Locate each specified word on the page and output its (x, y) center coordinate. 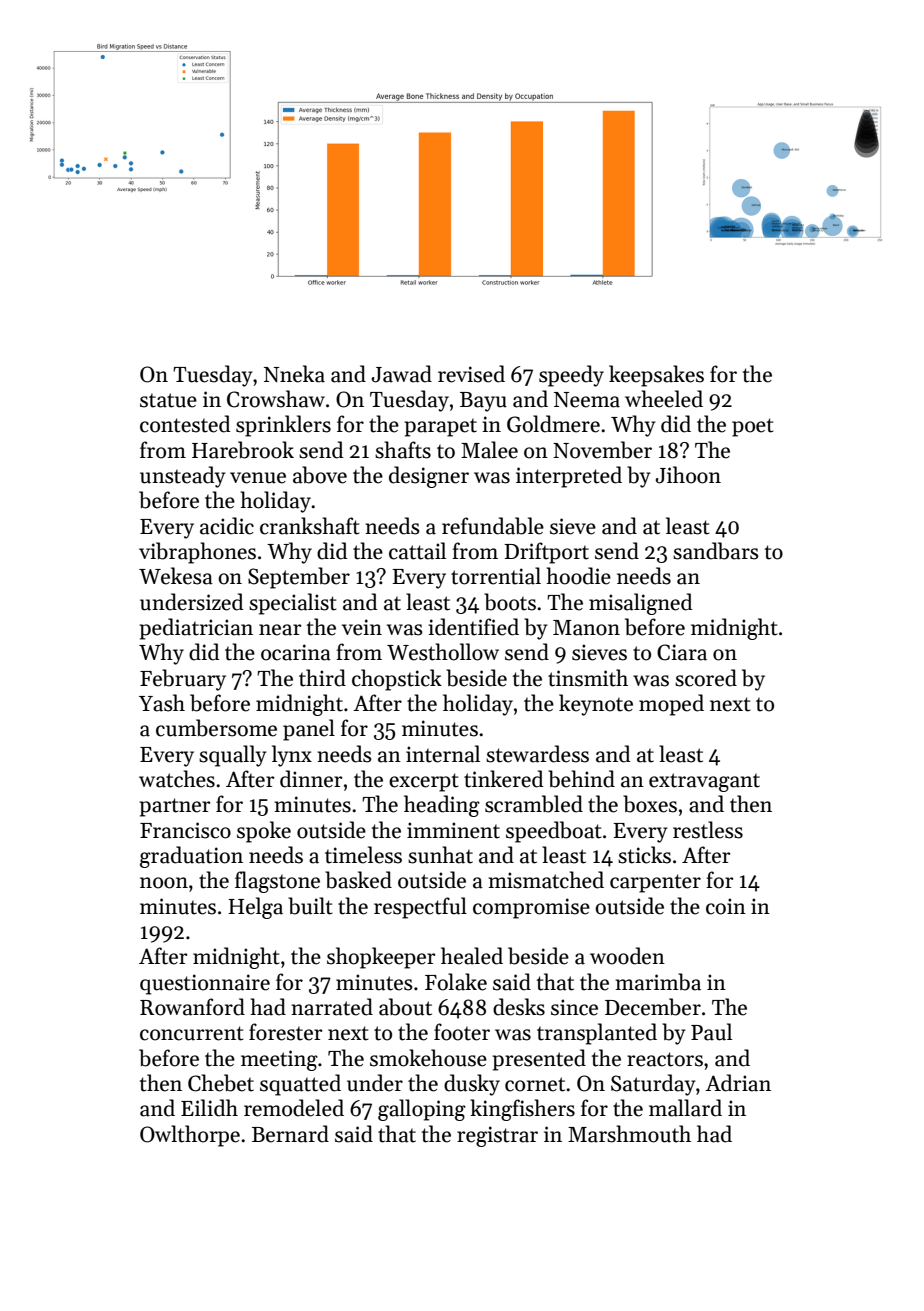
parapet (440, 428)
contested (185, 424)
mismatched (546, 880)
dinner (311, 779)
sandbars (716, 551)
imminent (453, 830)
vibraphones (197, 553)
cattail (417, 551)
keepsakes (656, 376)
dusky (472, 1085)
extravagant (704, 782)
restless (708, 830)
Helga (255, 908)
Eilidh (209, 1108)
